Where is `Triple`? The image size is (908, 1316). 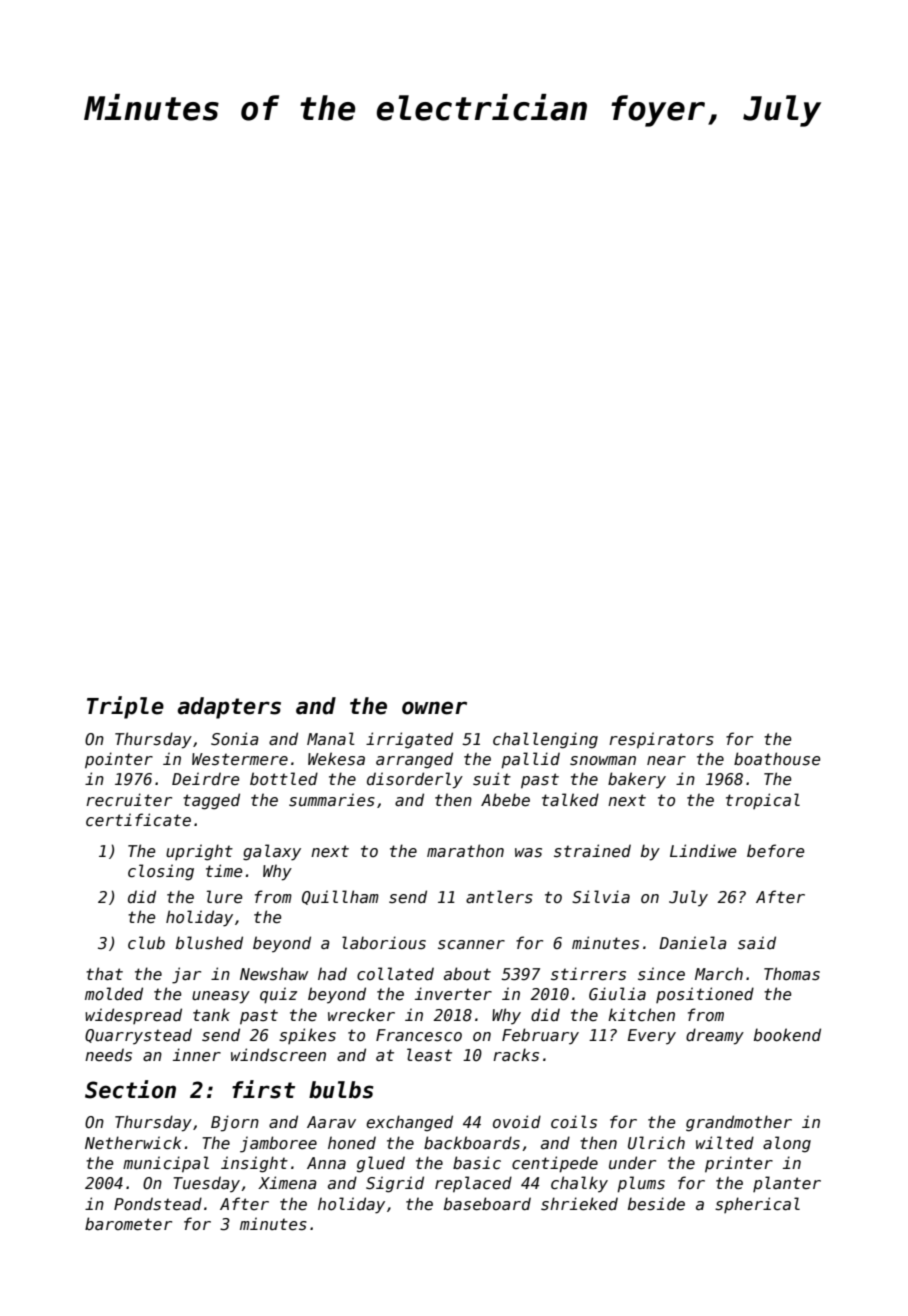
Triple is located at coordinates (125, 707).
